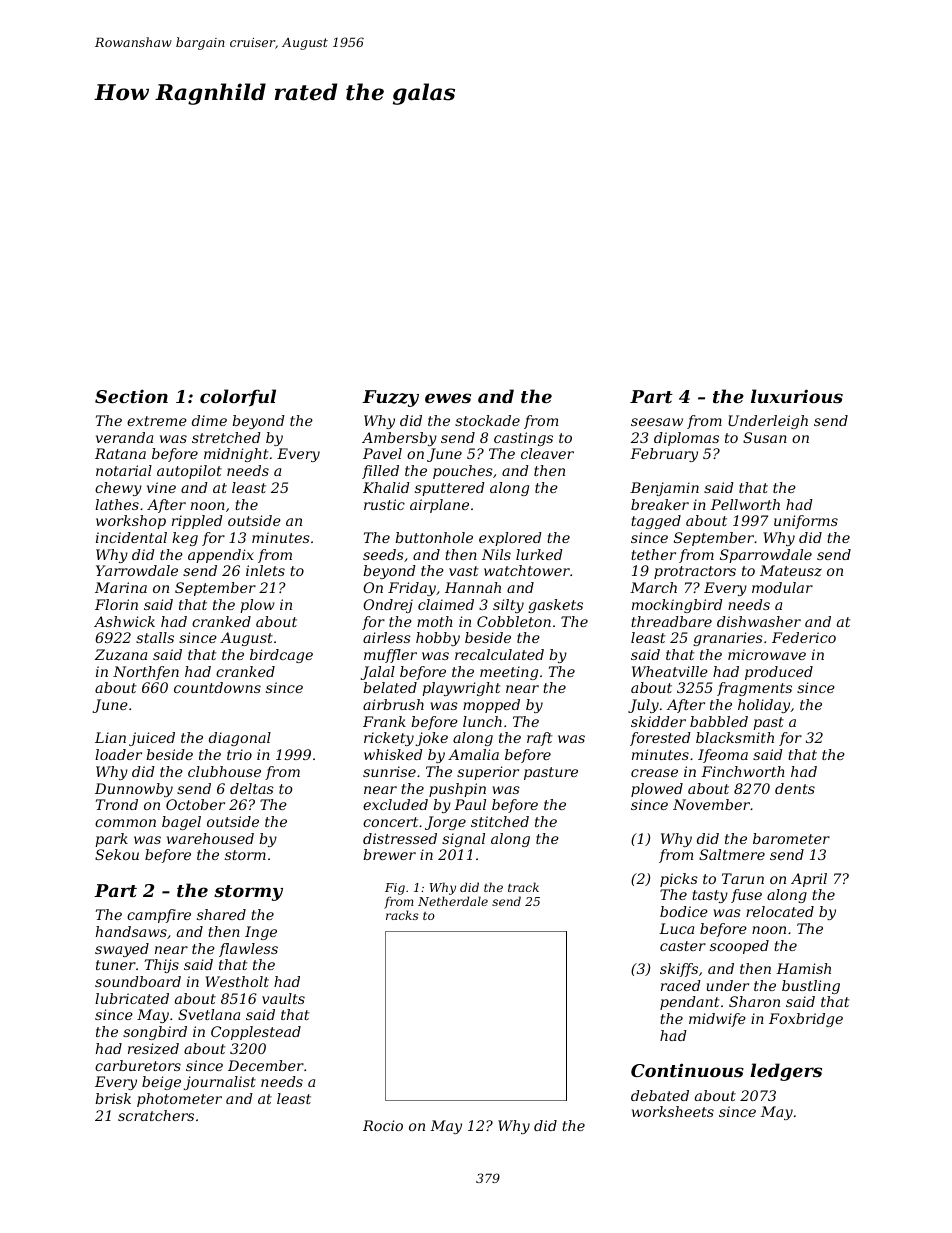  Describe the element at coordinates (809, 880) in the screenshot. I see `April` at that location.
